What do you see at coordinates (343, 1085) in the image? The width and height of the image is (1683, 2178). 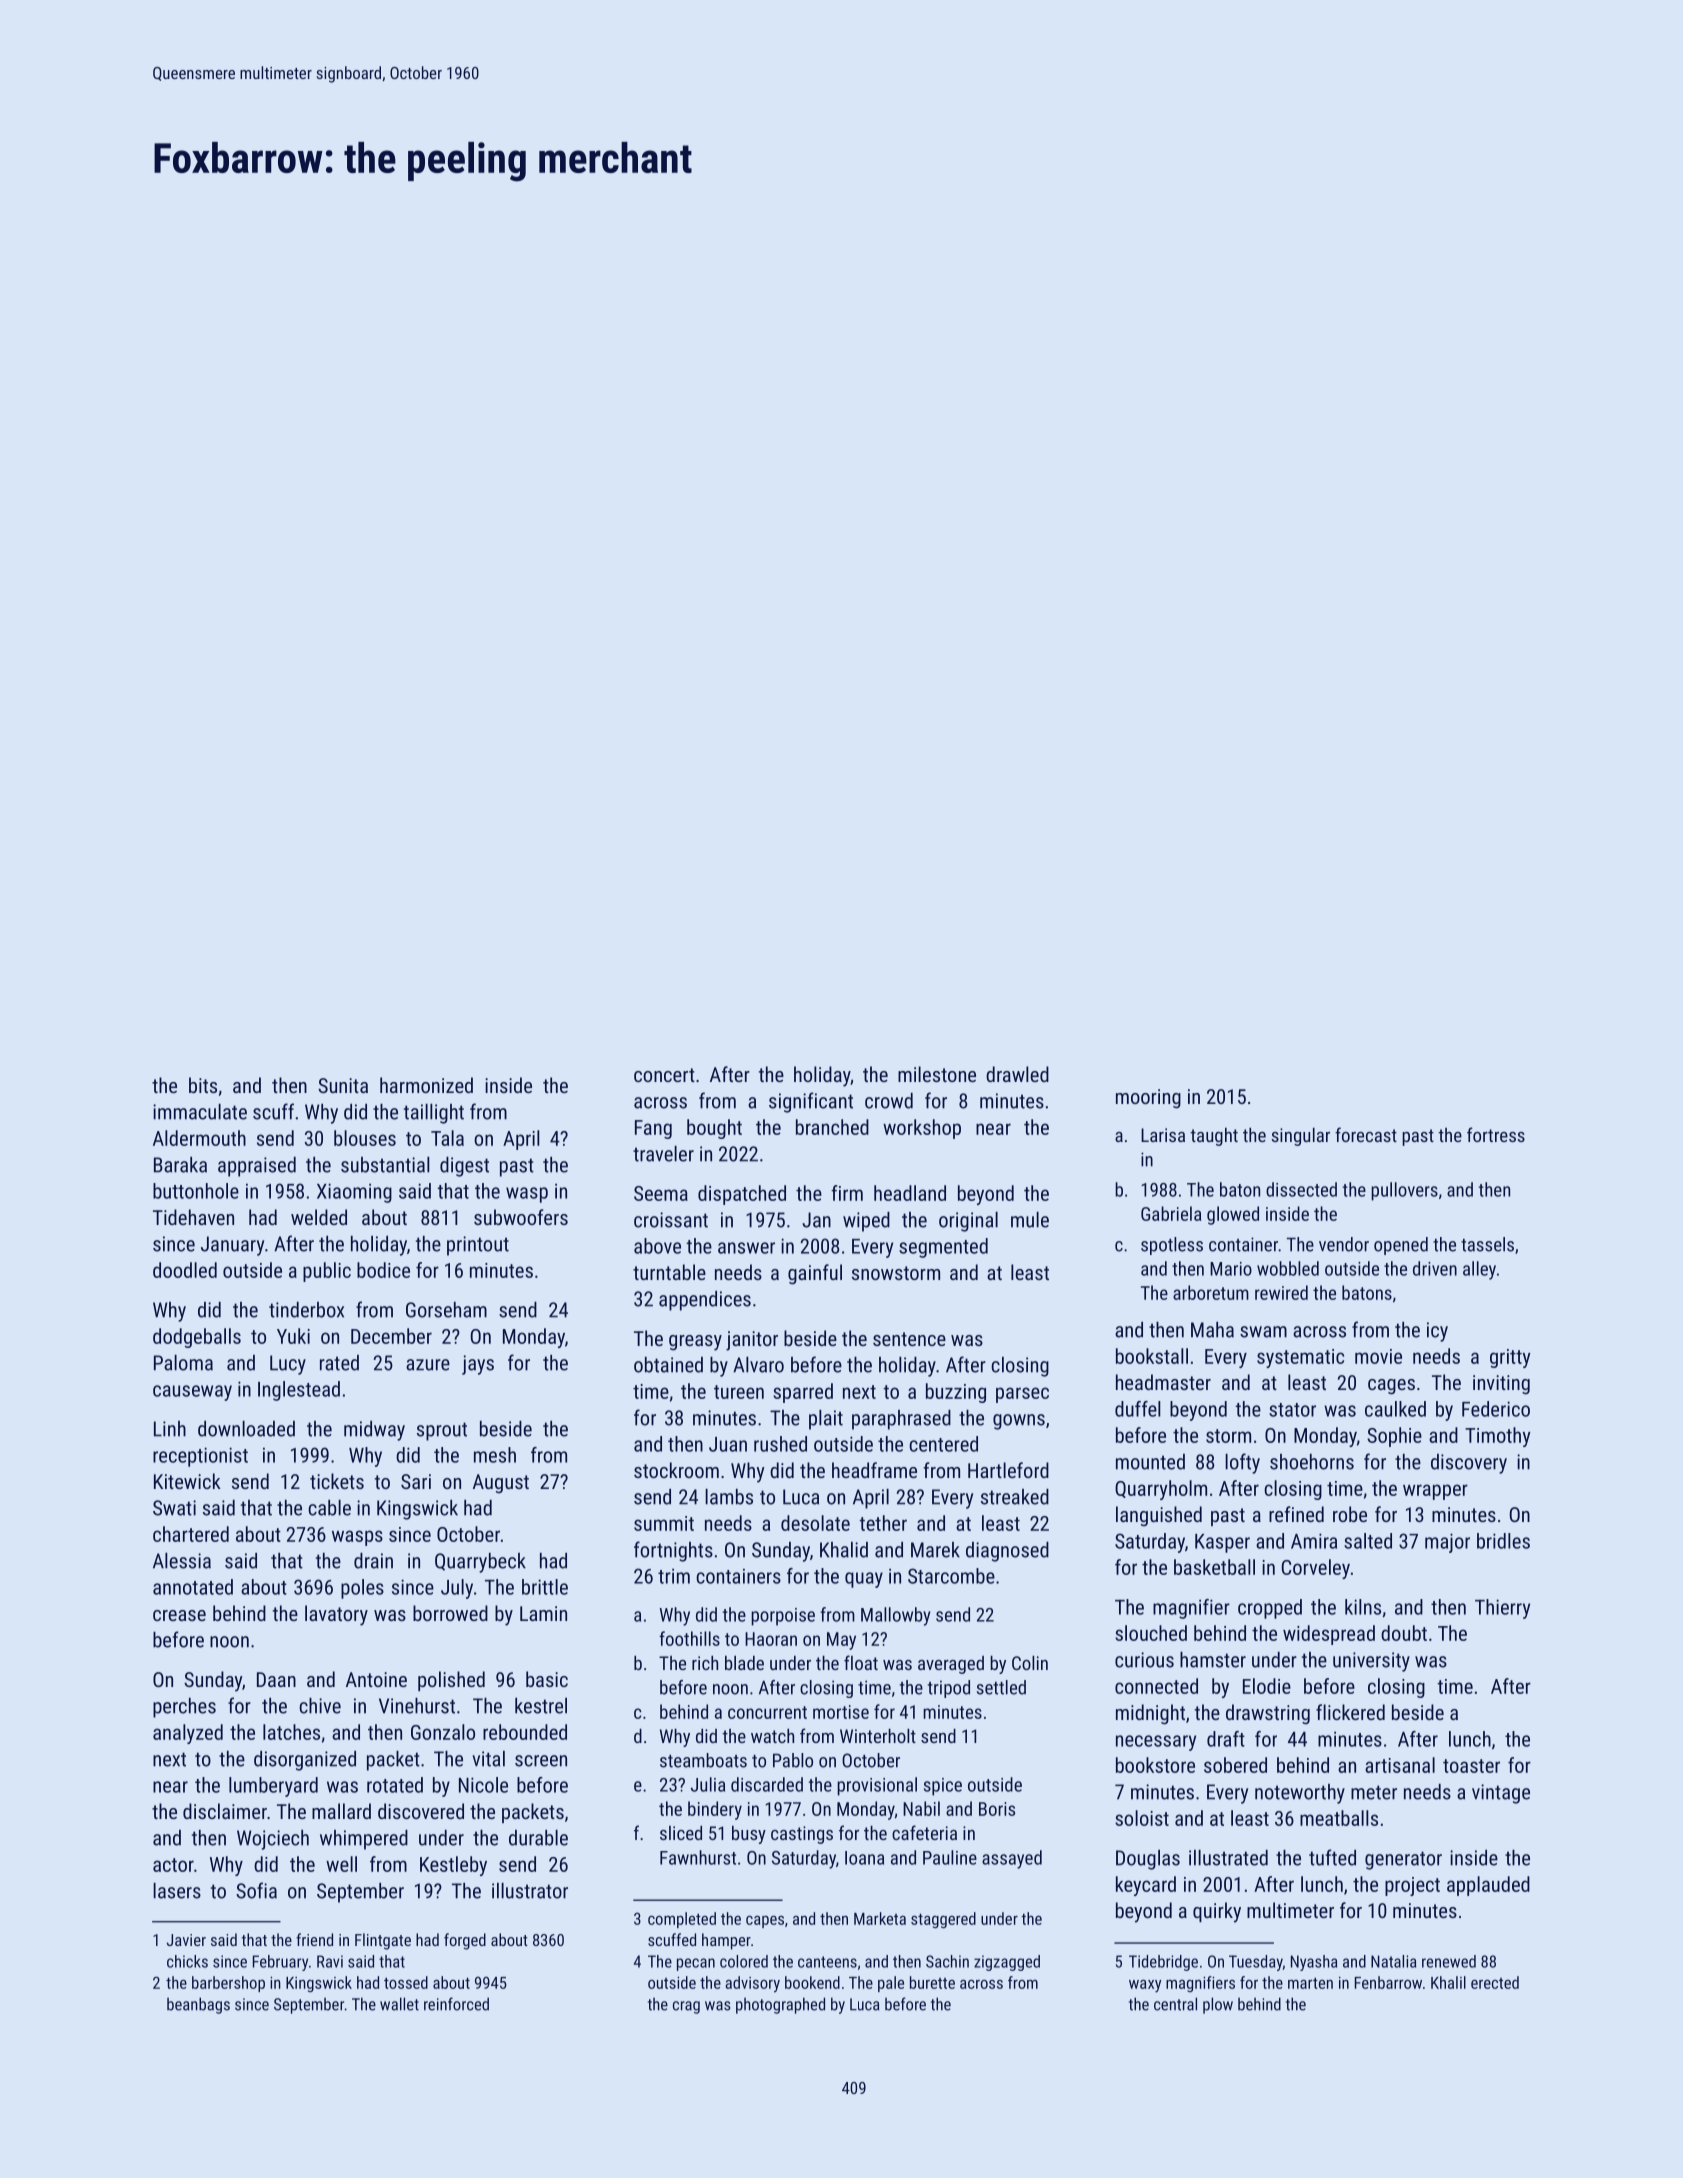 I see `Sunita` at bounding box center [343, 1085].
